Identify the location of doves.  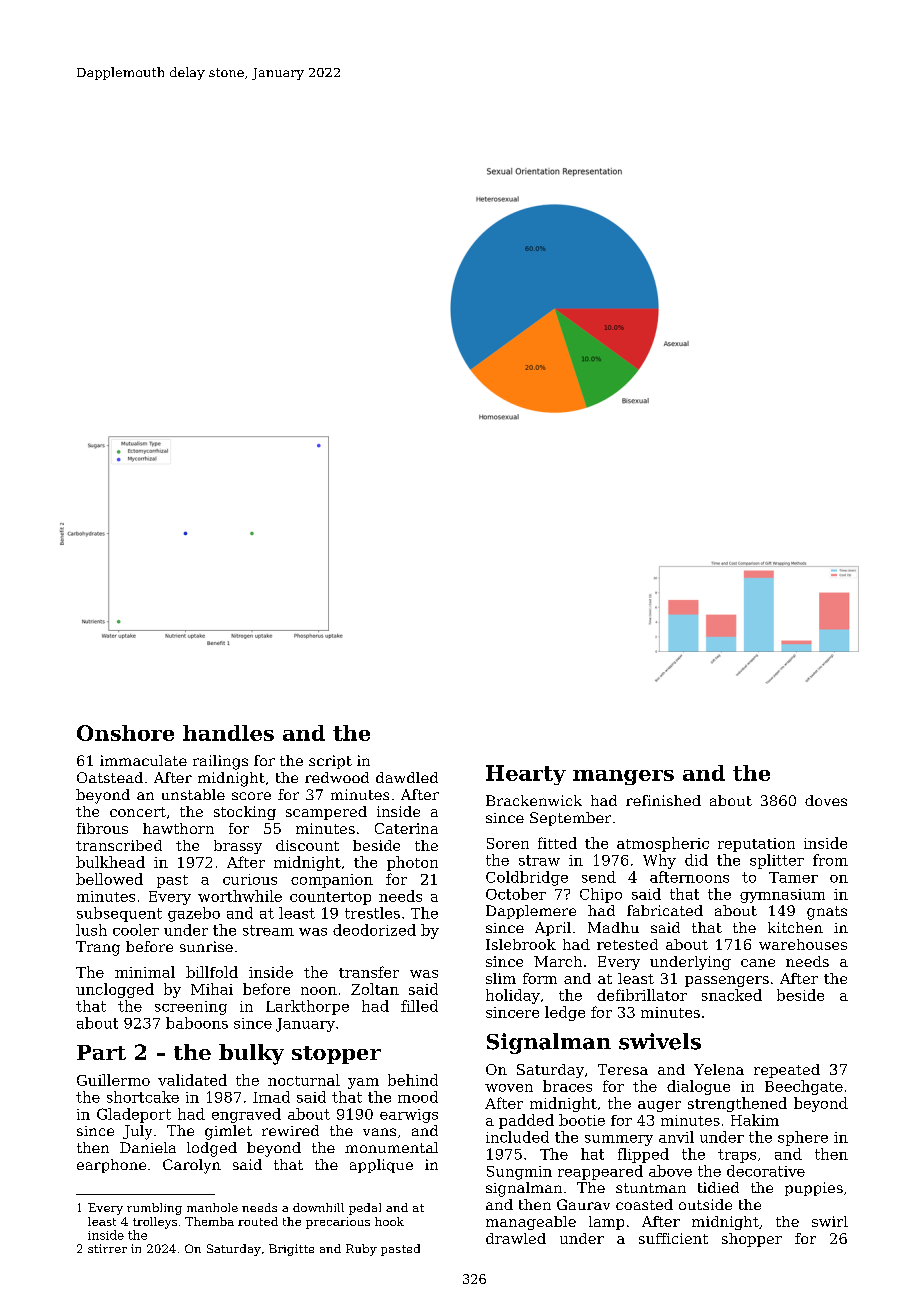
(826, 800).
